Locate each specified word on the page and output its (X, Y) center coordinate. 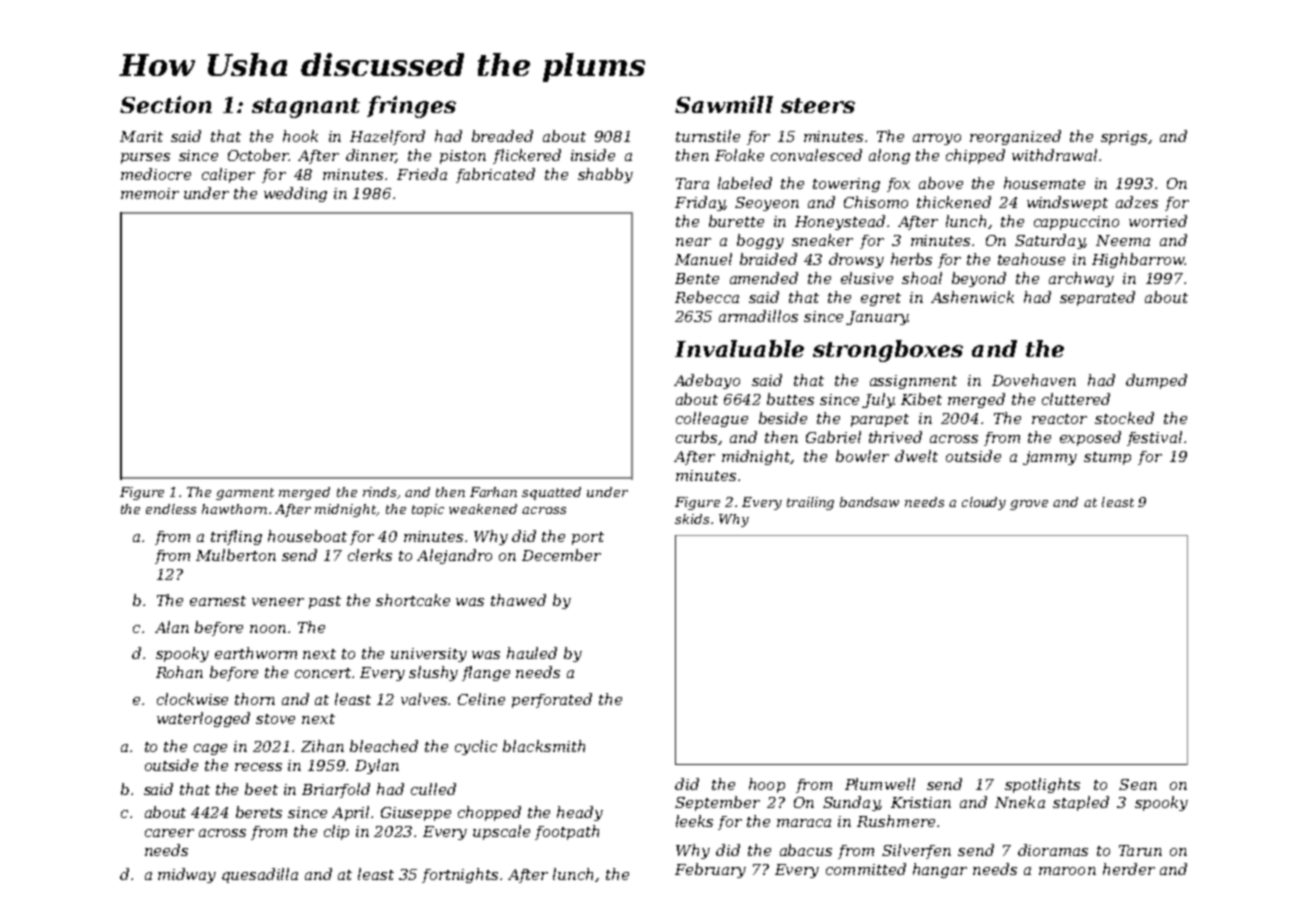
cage (210, 749)
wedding (295, 194)
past (325, 602)
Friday (700, 203)
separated (1097, 298)
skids (692, 519)
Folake (739, 155)
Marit (141, 136)
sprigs (1124, 138)
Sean (1138, 784)
